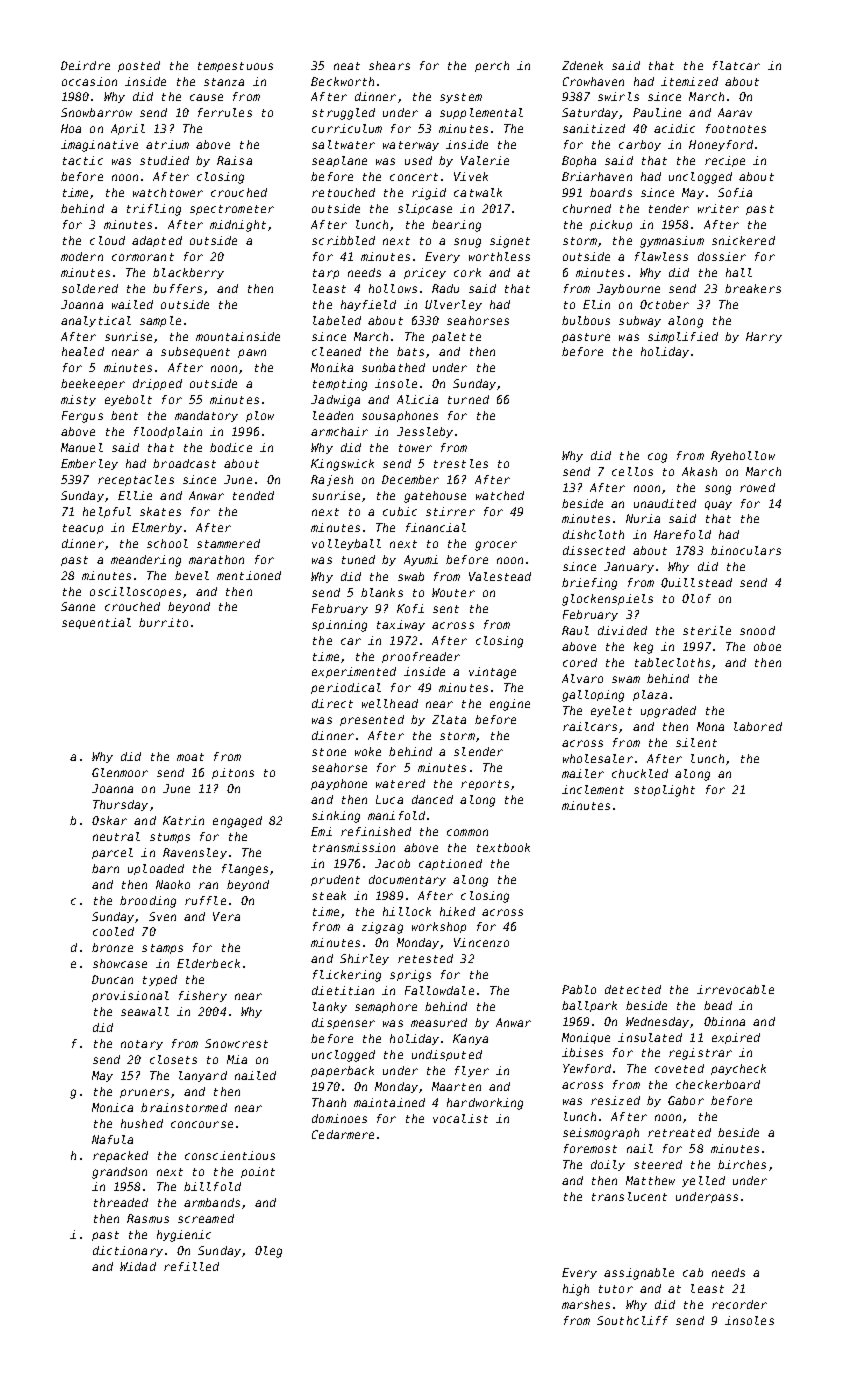 Image resolution: width=849 pixels, height=1400 pixels. What do you see at coordinates (587, 208) in the image?
I see `churned` at bounding box center [587, 208].
